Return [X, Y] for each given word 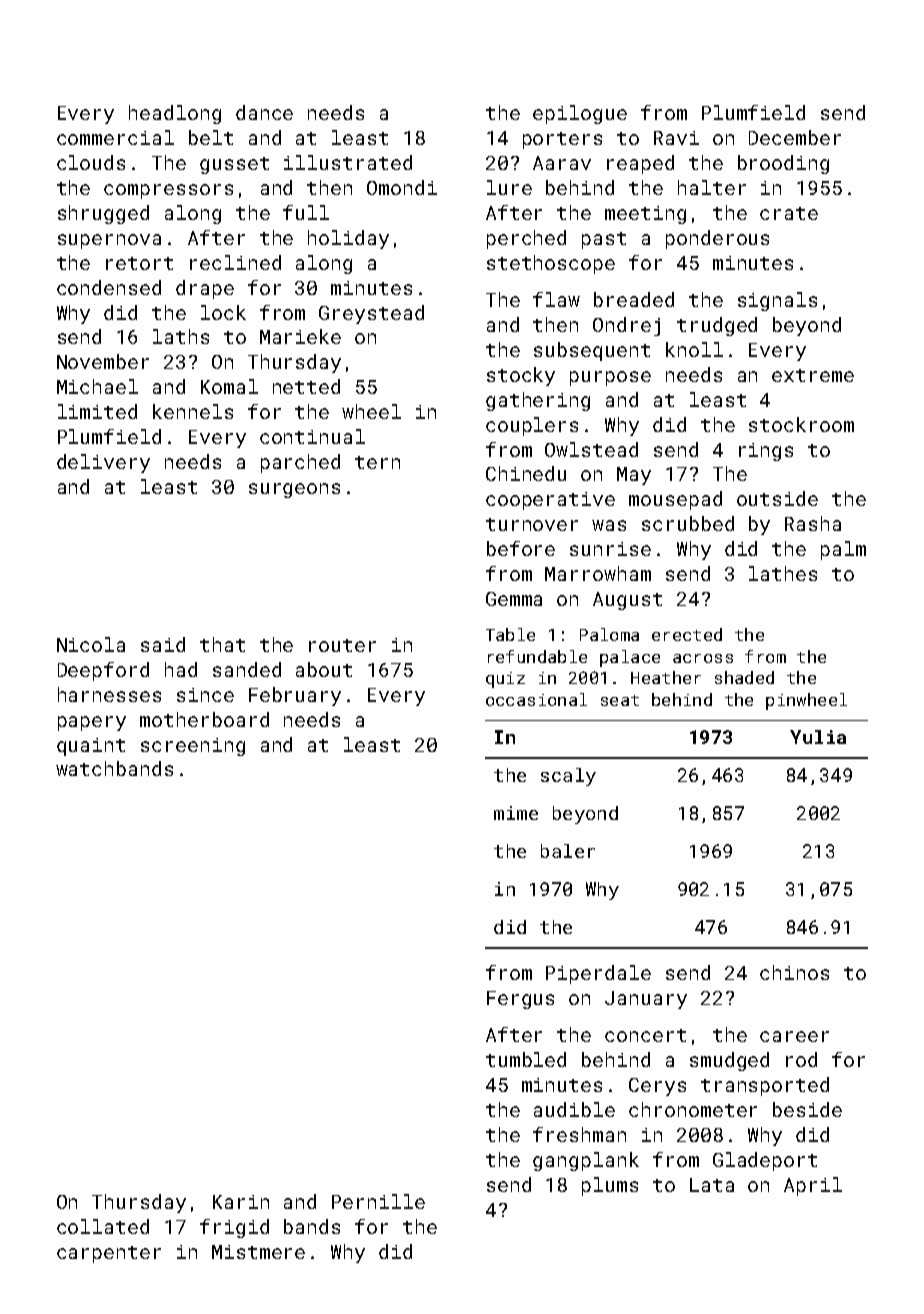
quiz [505, 680]
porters [562, 140]
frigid [234, 1228]
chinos [794, 972]
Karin [241, 1202]
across [703, 658]
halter [712, 187]
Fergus [520, 1000]
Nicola [91, 644]
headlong [175, 114]
